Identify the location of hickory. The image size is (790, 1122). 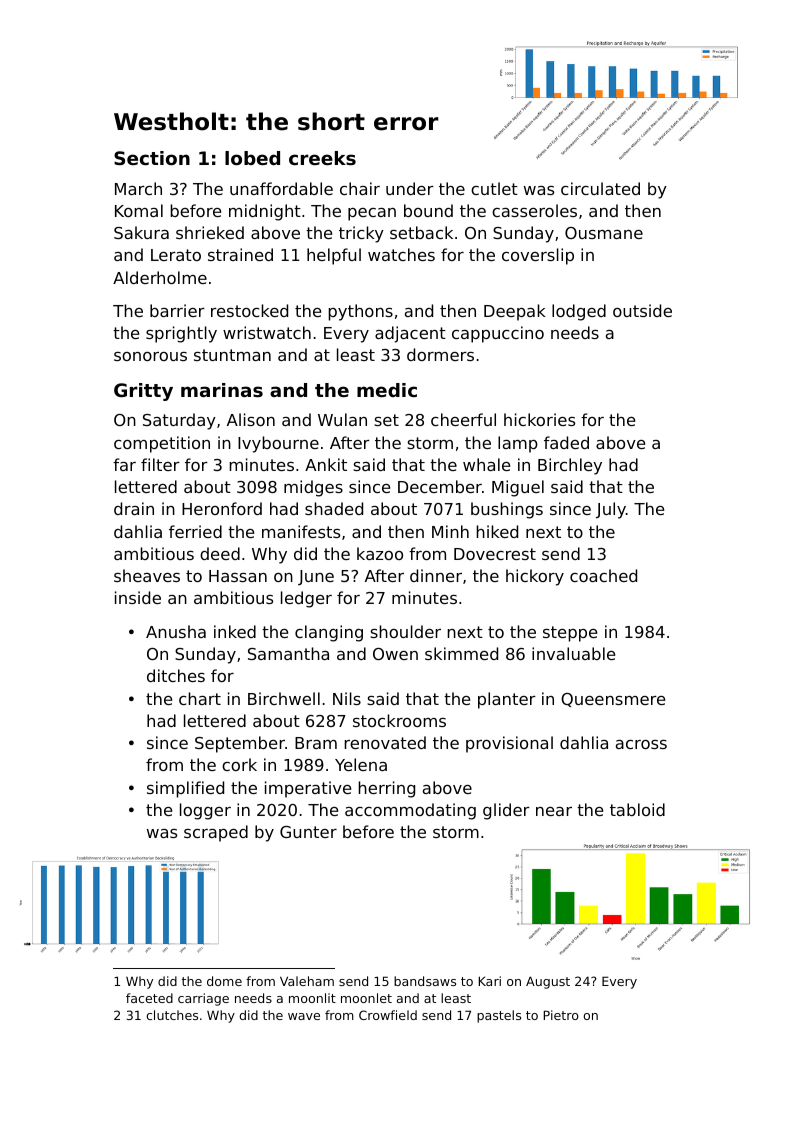
(535, 577).
